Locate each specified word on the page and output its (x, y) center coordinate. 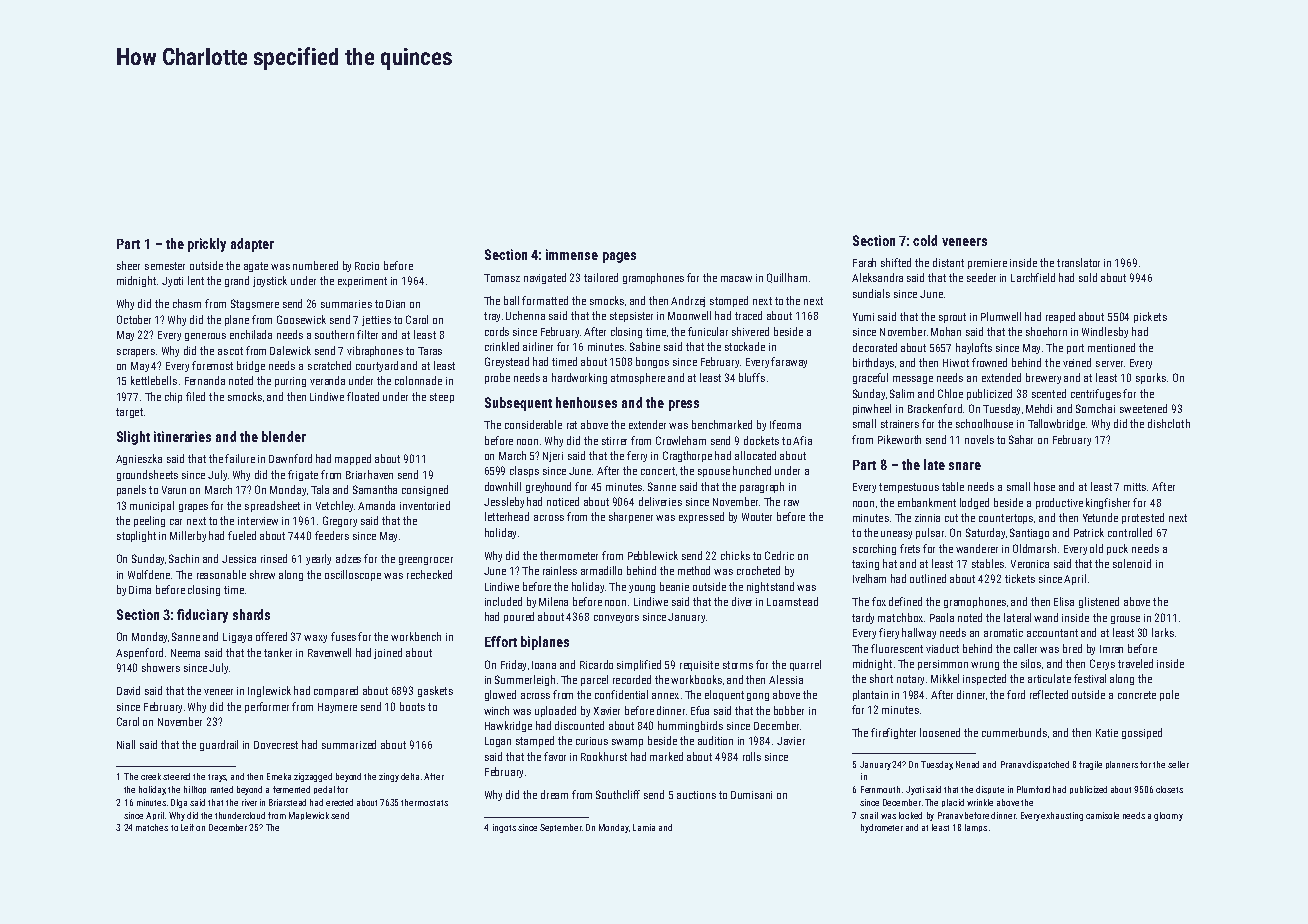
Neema (185, 653)
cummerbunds (1014, 732)
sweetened (1143, 408)
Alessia (786, 679)
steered (176, 776)
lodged (974, 503)
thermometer (569, 555)
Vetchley (334, 506)
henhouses (586, 402)
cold (925, 240)
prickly (207, 245)
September (561, 828)
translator (1078, 262)
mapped (353, 459)
